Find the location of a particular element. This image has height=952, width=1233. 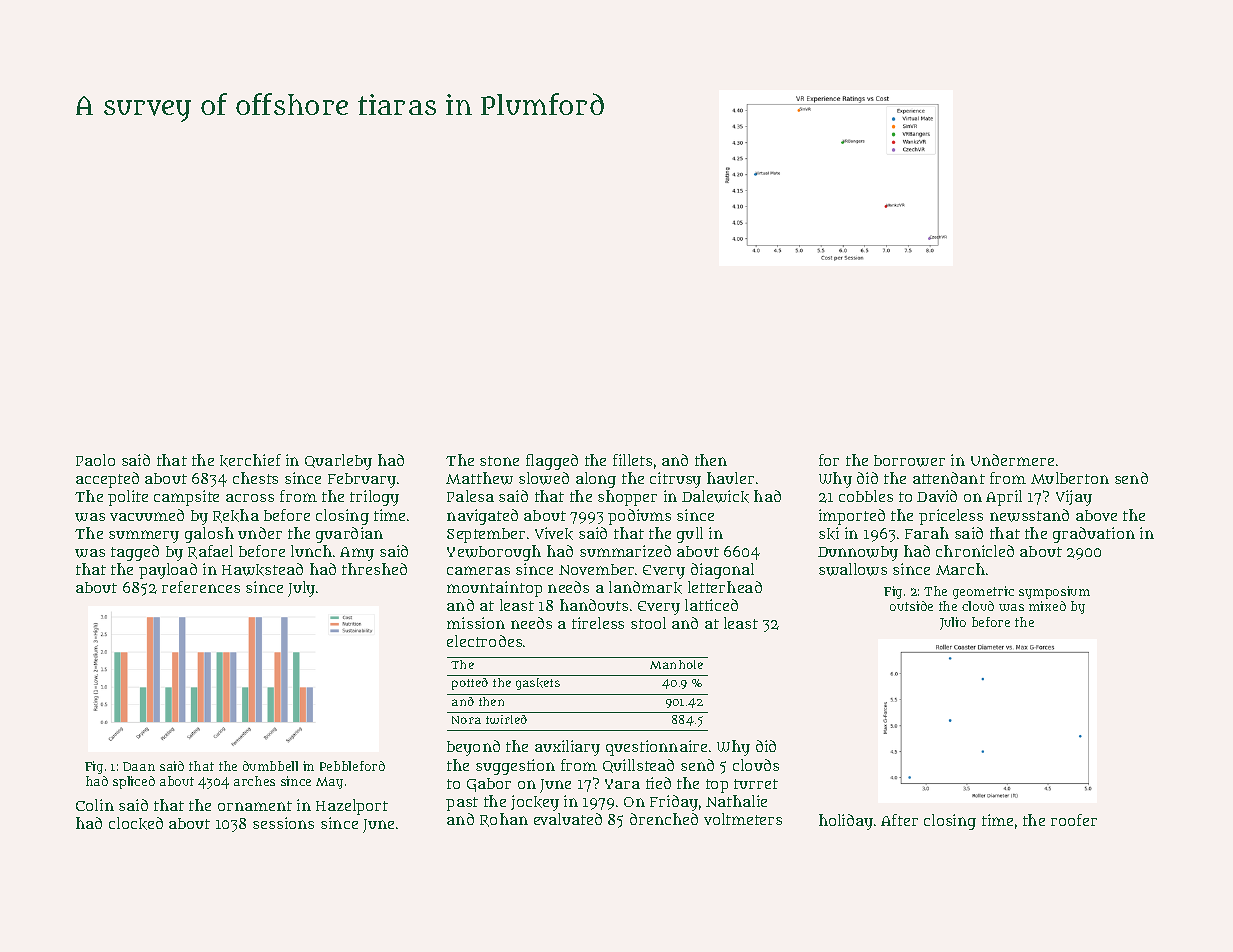

mixed is located at coordinates (1047, 606).
